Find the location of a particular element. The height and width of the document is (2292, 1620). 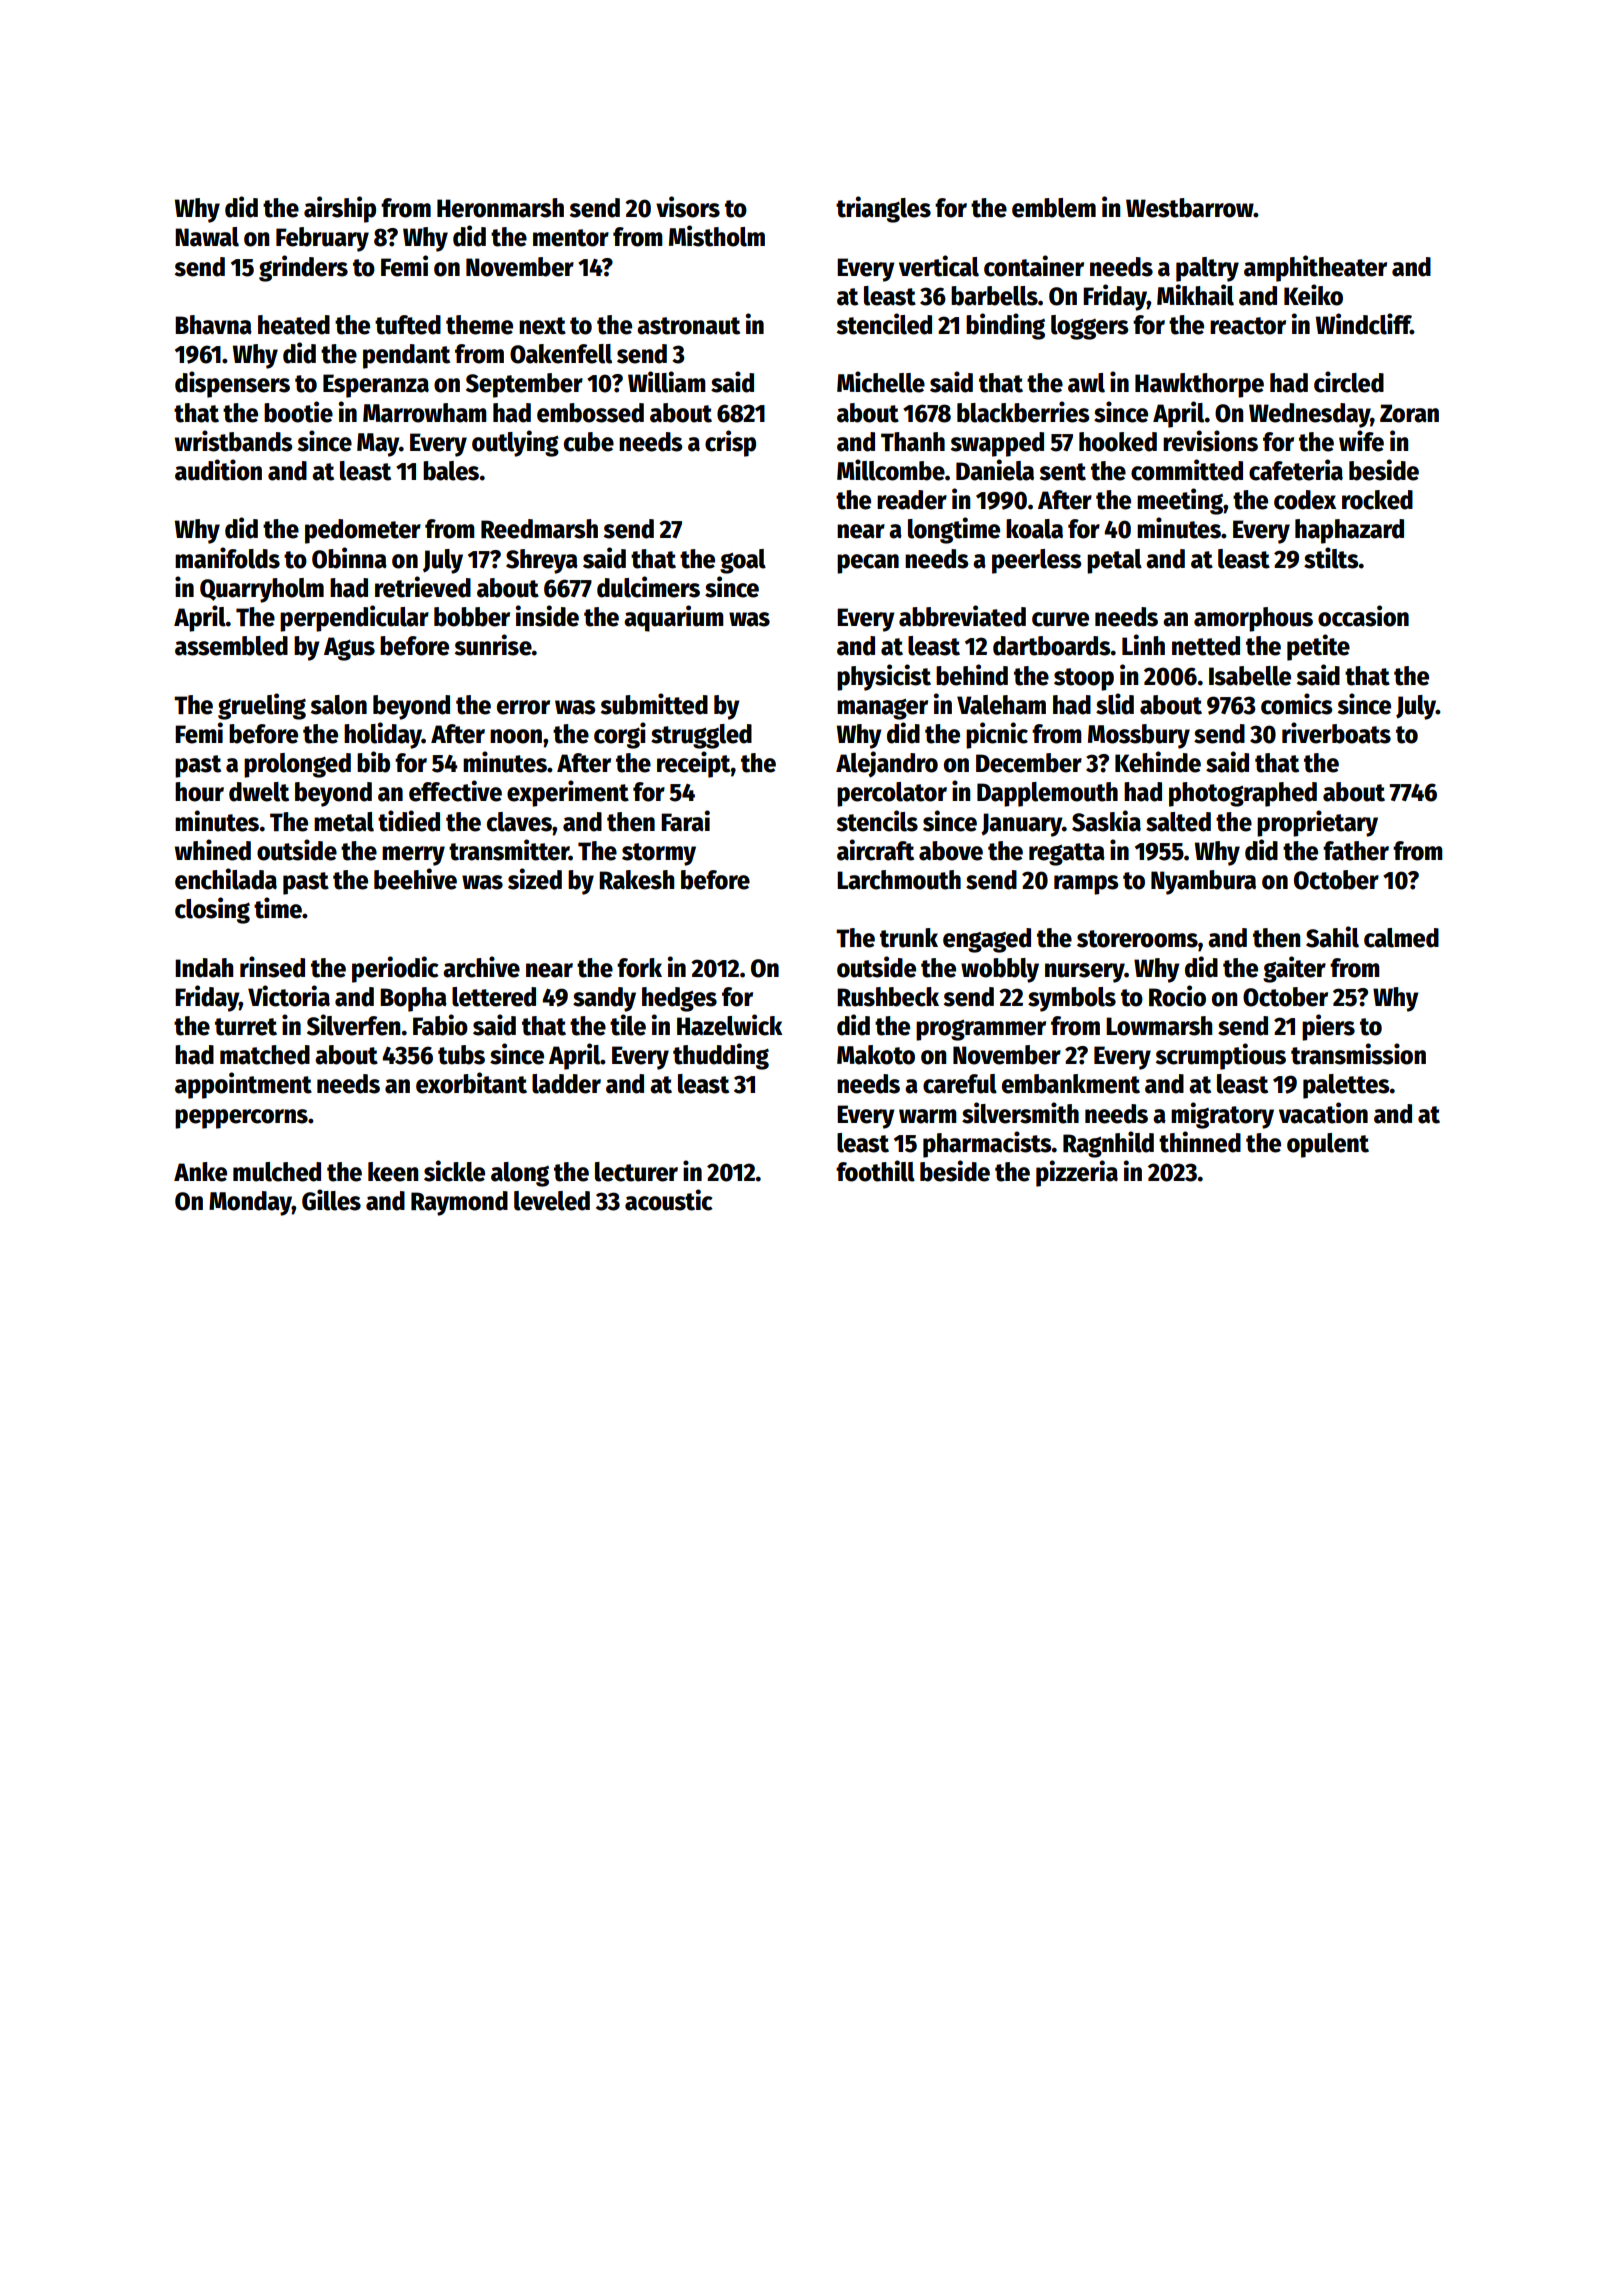

Mistholm is located at coordinates (717, 236).
